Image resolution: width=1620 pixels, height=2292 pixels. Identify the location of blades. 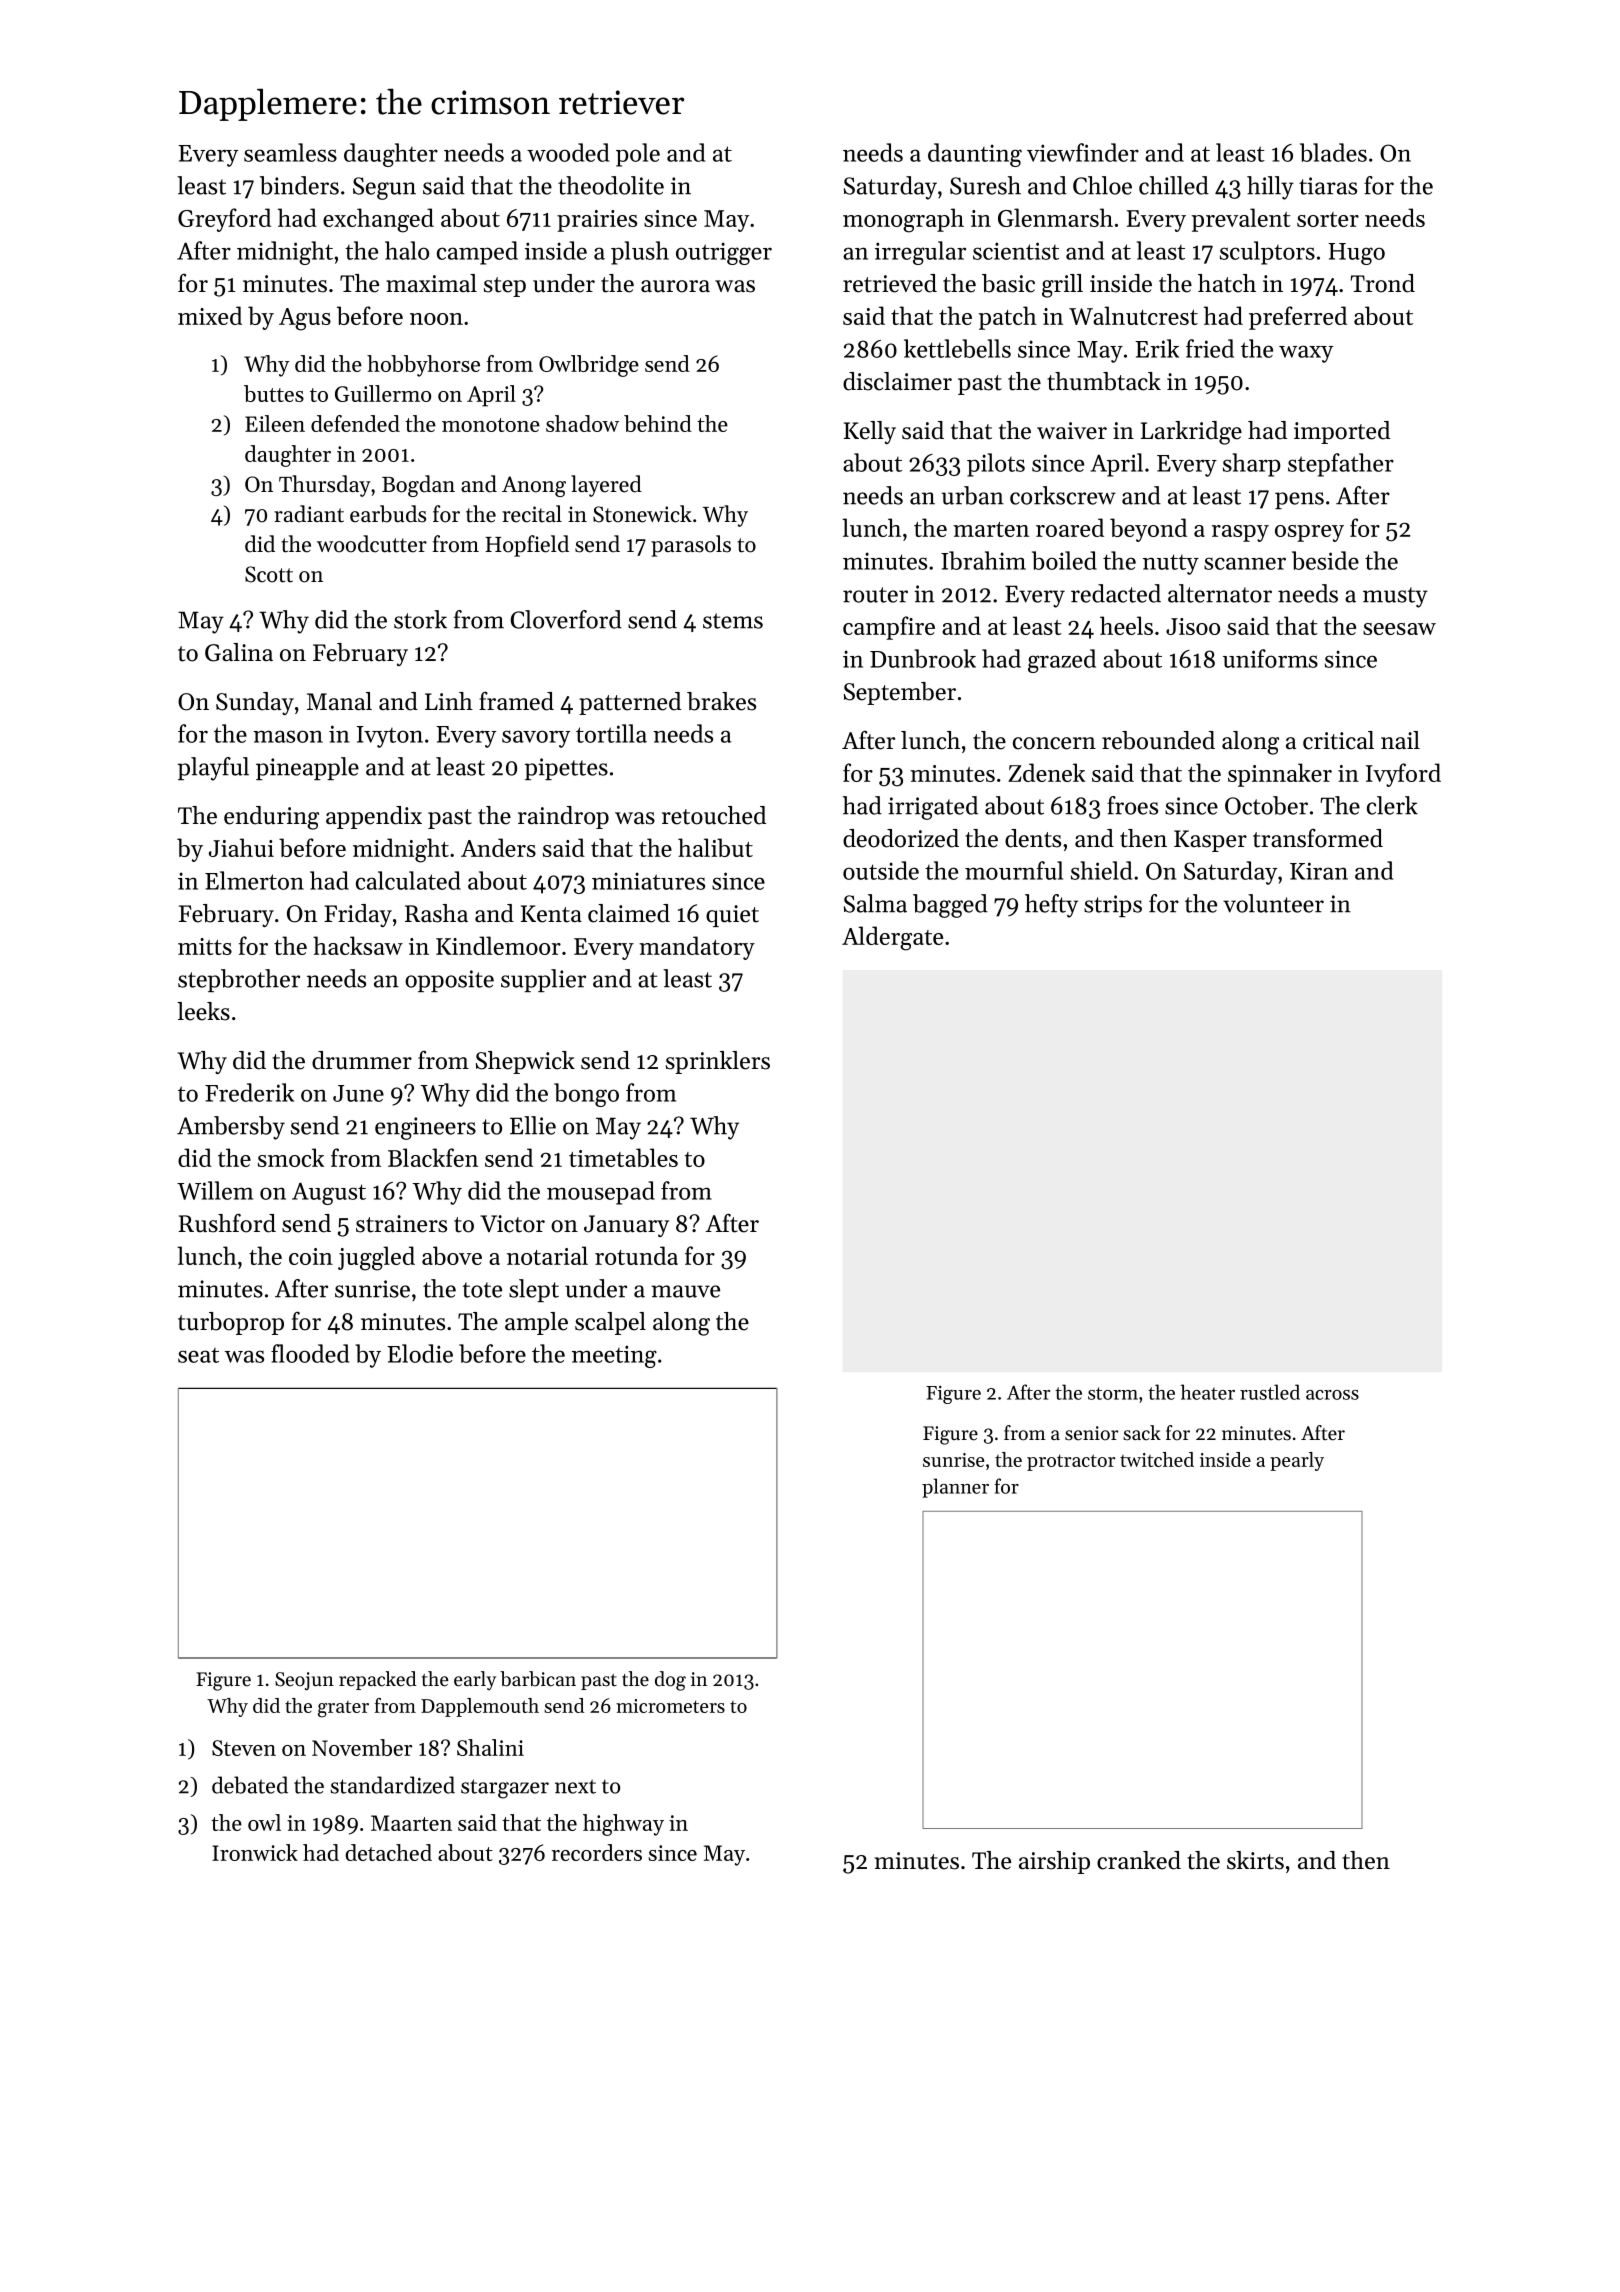
(1333, 152).
